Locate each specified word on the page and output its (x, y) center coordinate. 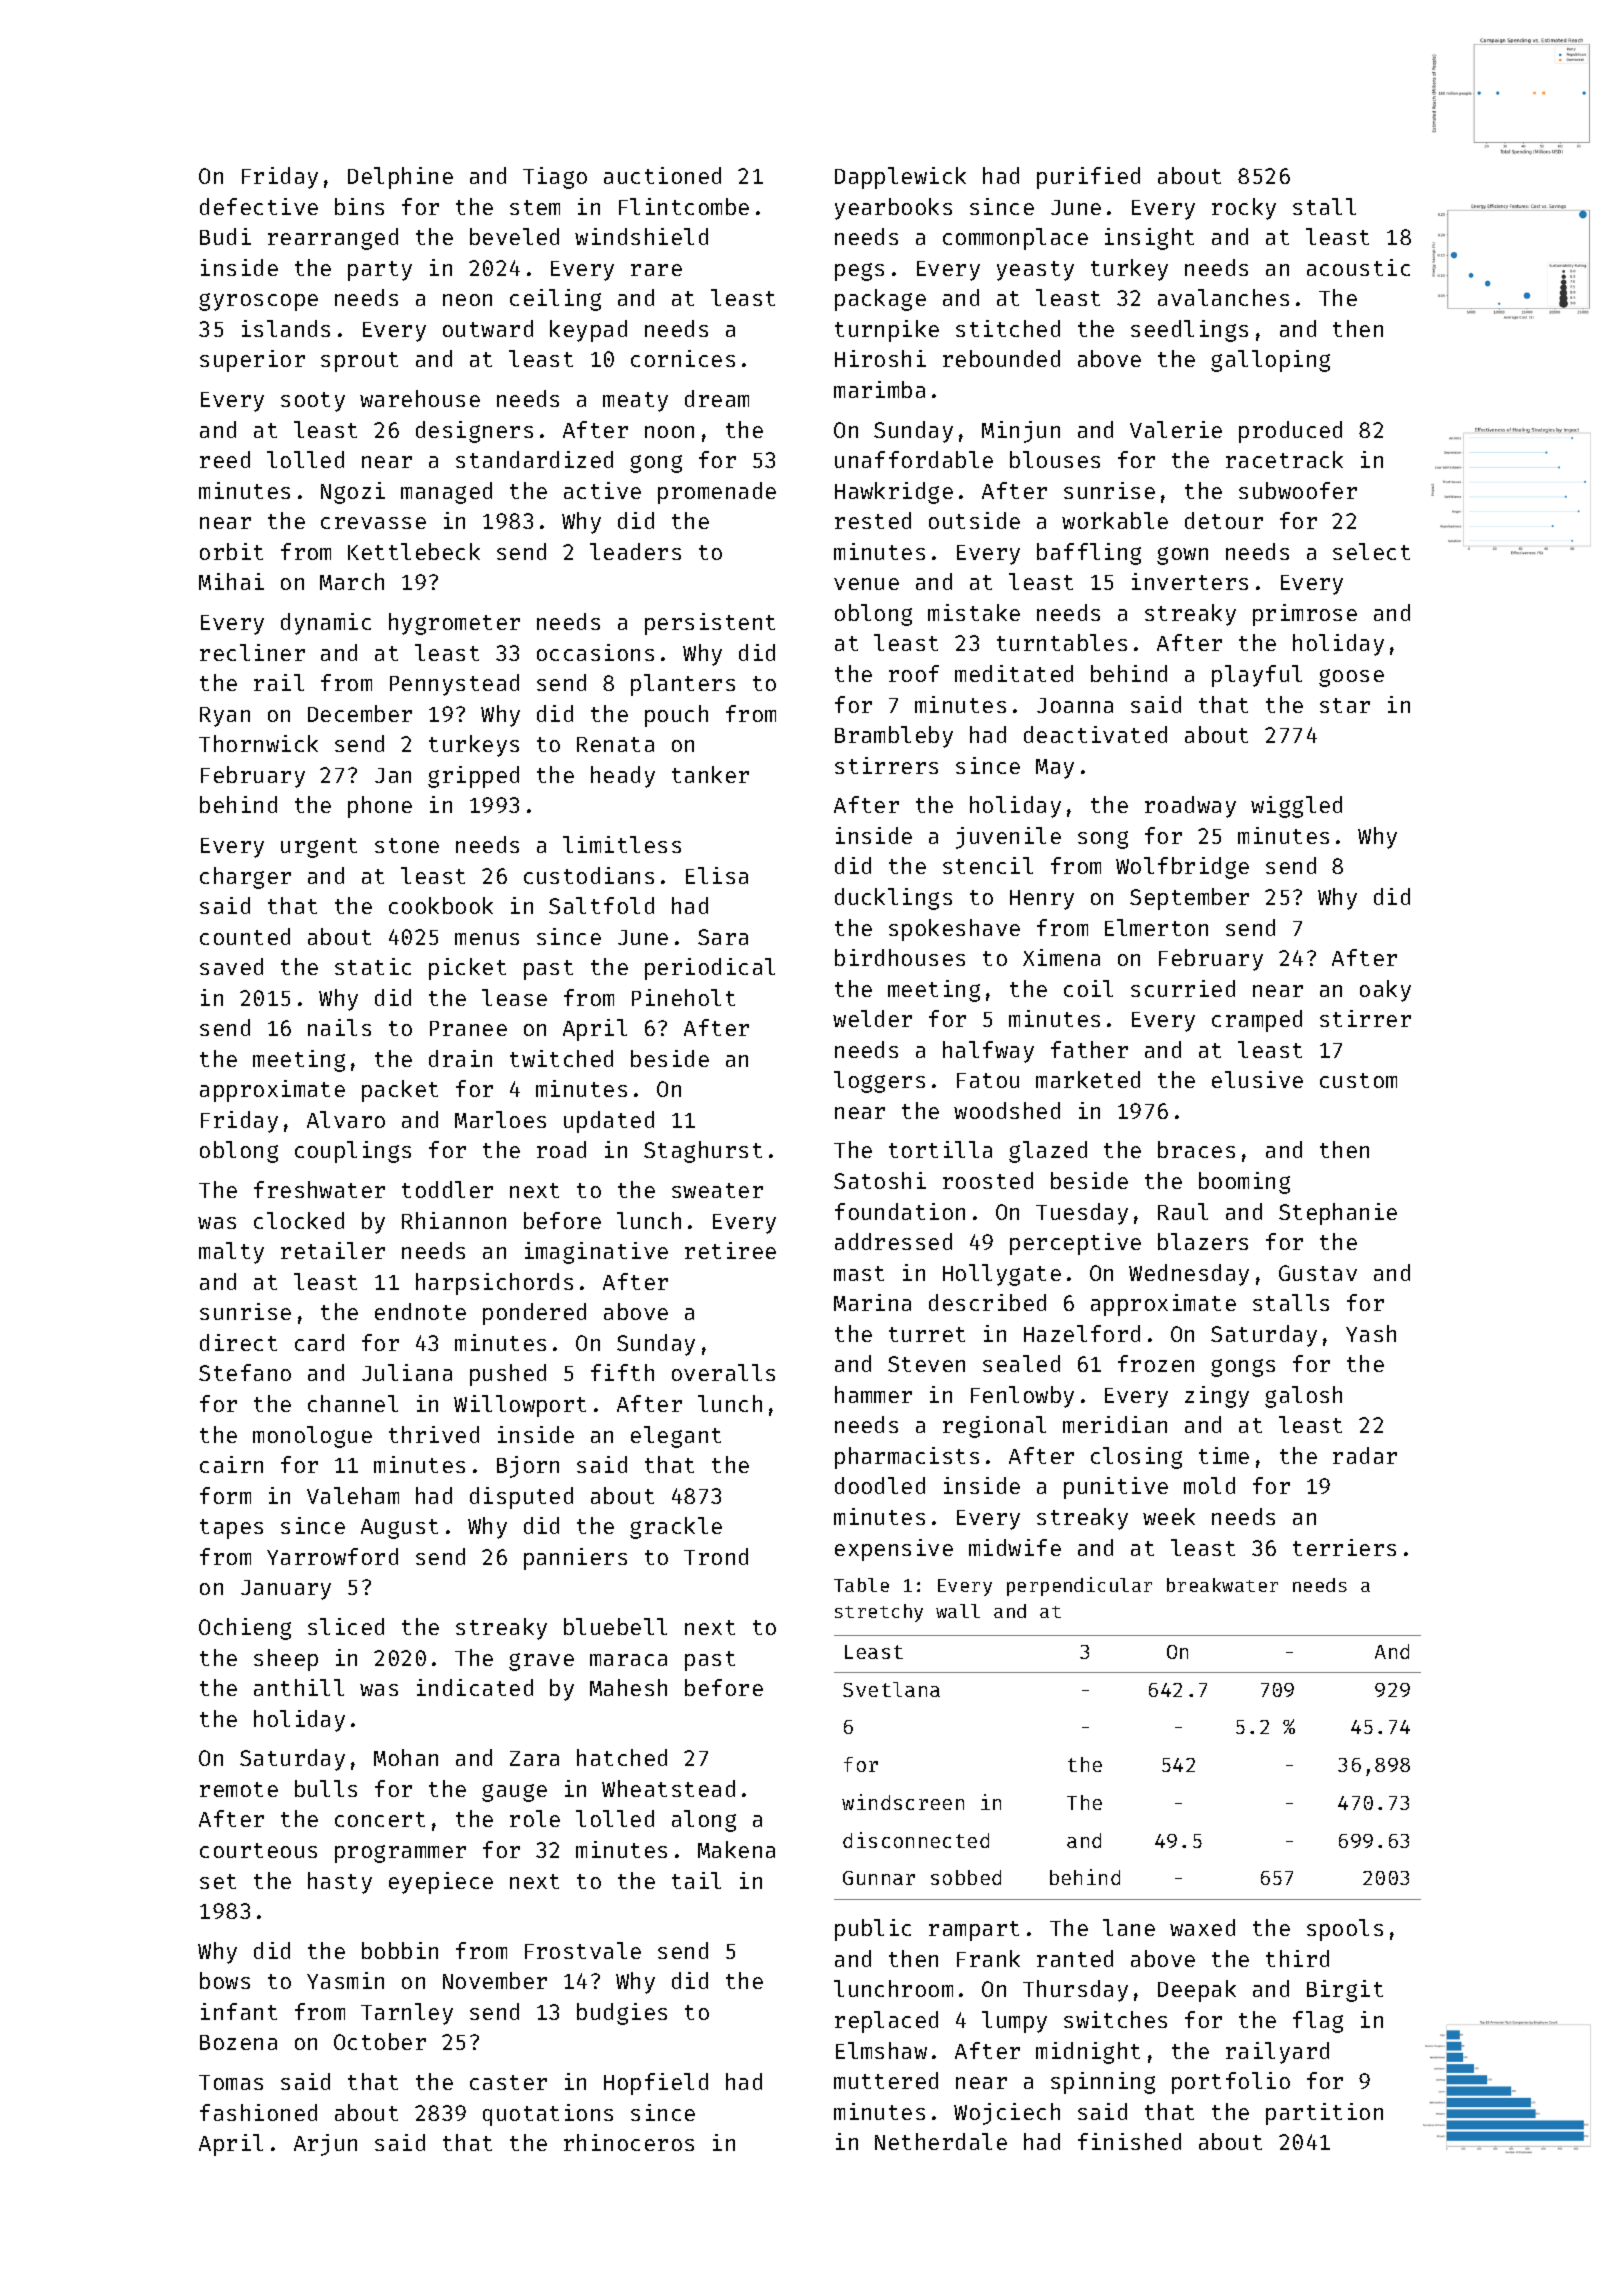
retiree (730, 1250)
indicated (475, 1687)
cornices (683, 358)
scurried (1183, 988)
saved (231, 966)
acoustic (1358, 267)
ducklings (893, 899)
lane (1129, 1927)
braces (1196, 1149)
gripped (473, 777)
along (704, 1821)
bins (359, 206)
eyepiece (441, 1883)
